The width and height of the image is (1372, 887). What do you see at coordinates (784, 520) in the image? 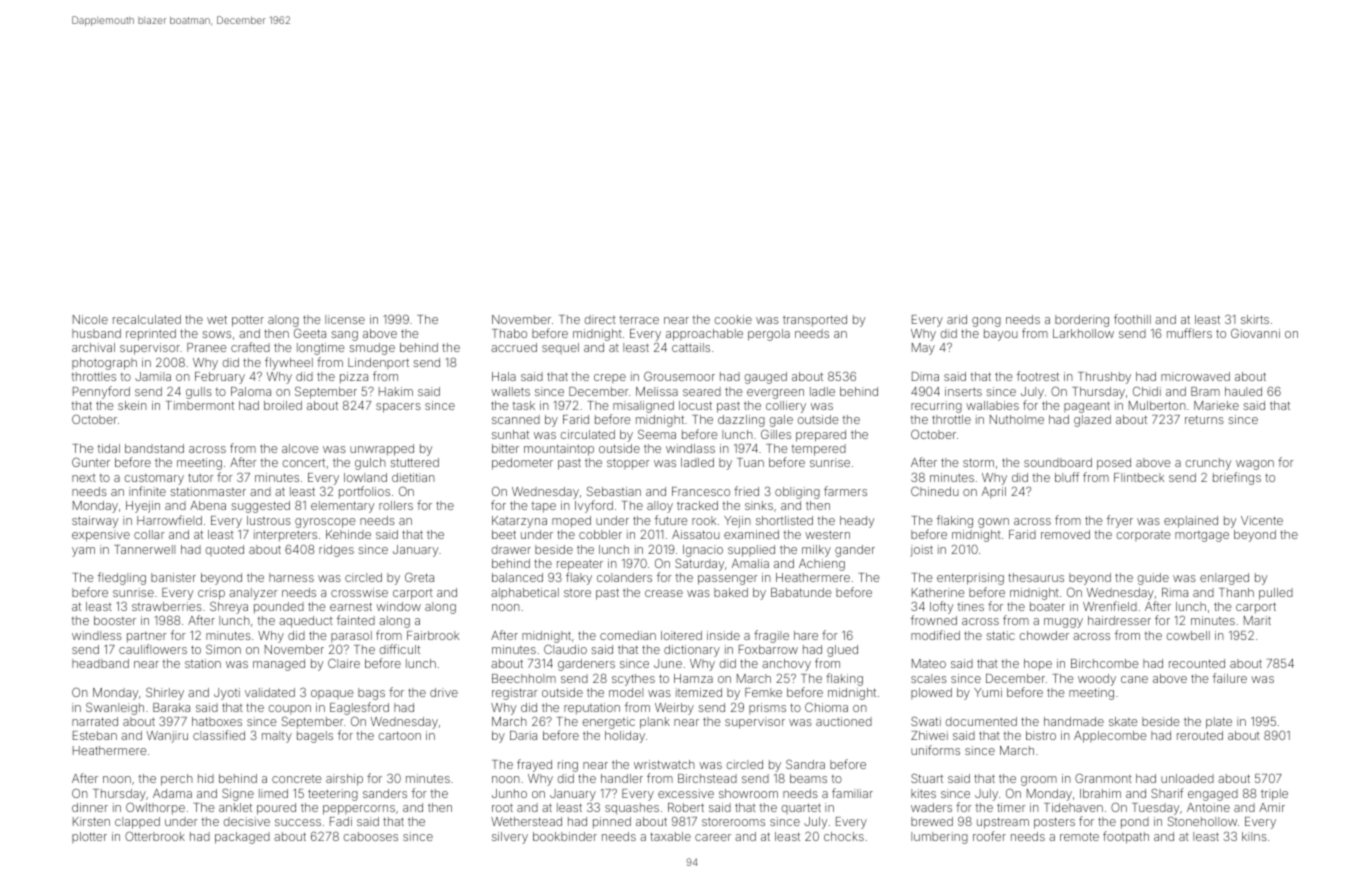
I see `shortlisted` at bounding box center [784, 520].
